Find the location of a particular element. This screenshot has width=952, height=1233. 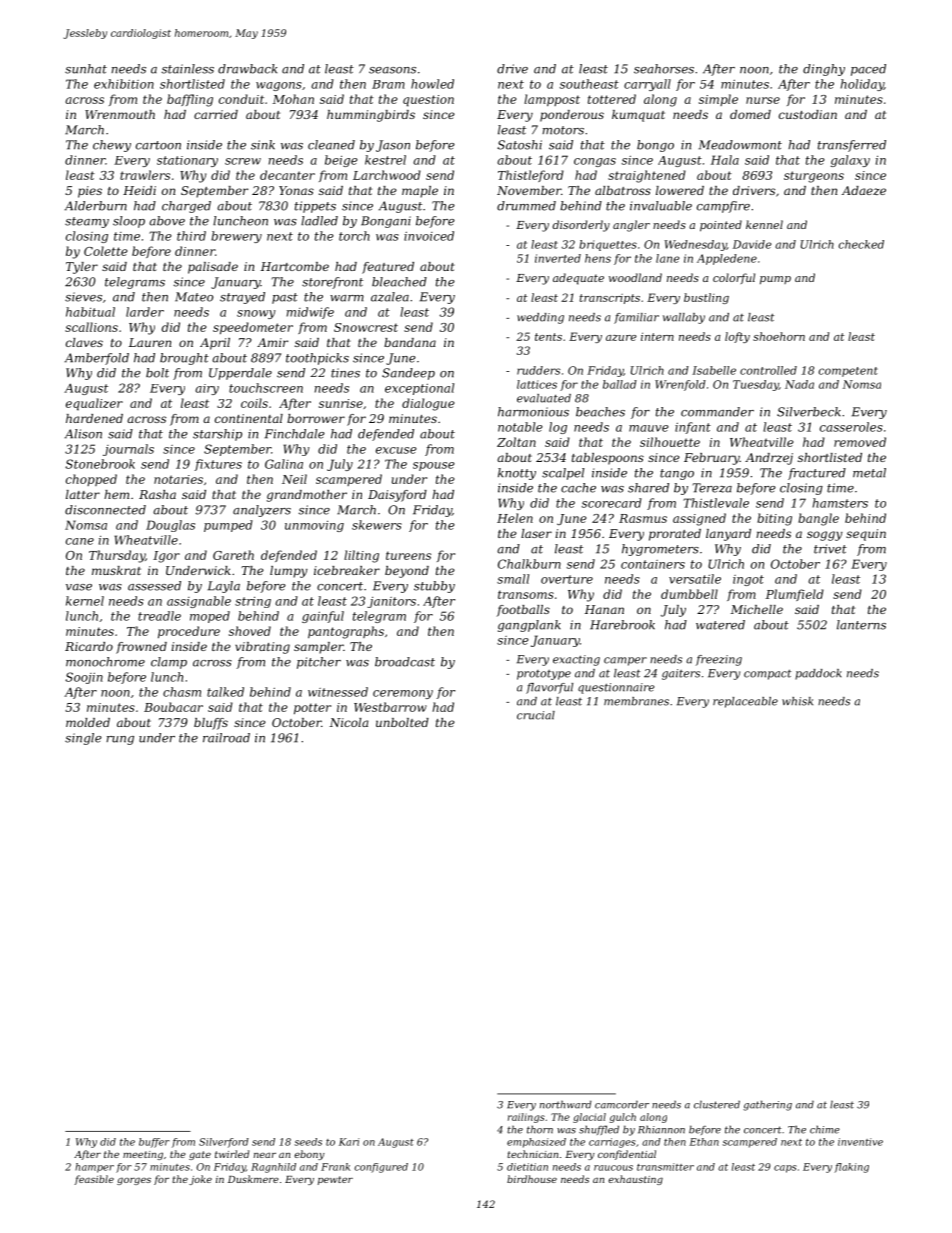

replaceable is located at coordinates (745, 702).
